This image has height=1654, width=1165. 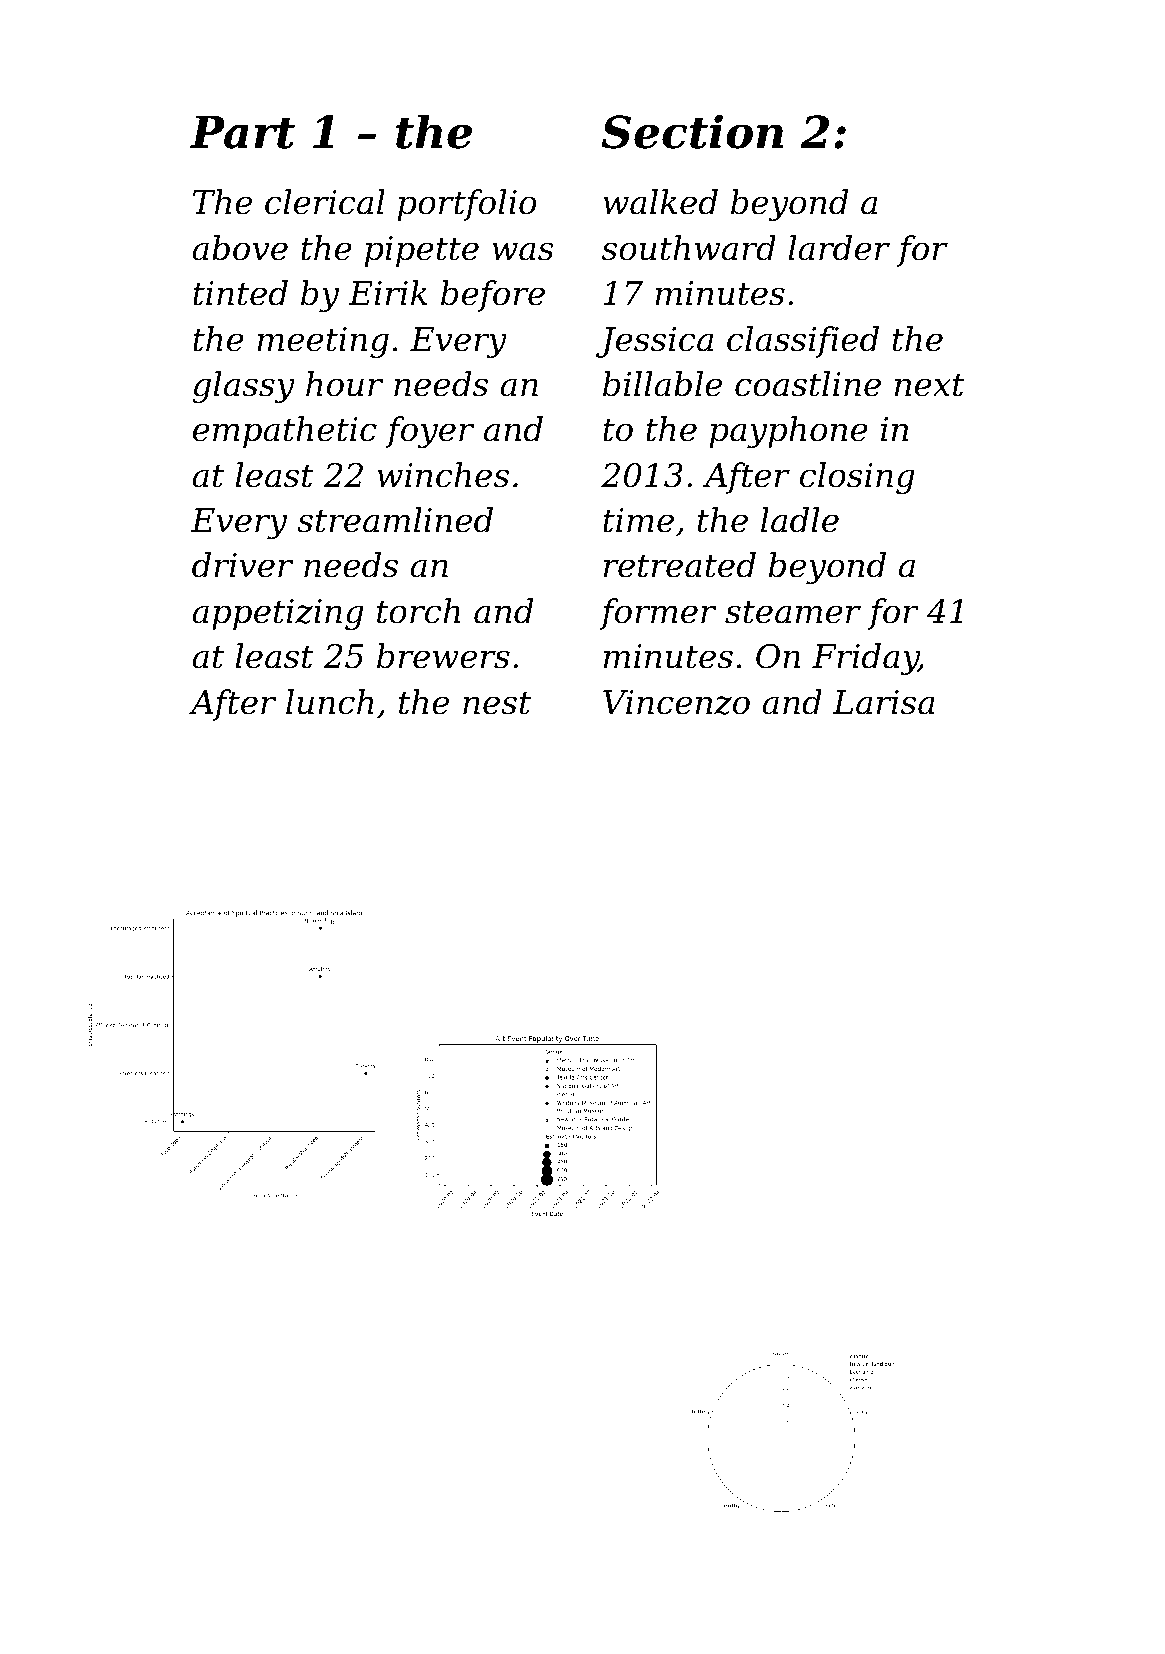 What do you see at coordinates (689, 248) in the image?
I see `southward` at bounding box center [689, 248].
